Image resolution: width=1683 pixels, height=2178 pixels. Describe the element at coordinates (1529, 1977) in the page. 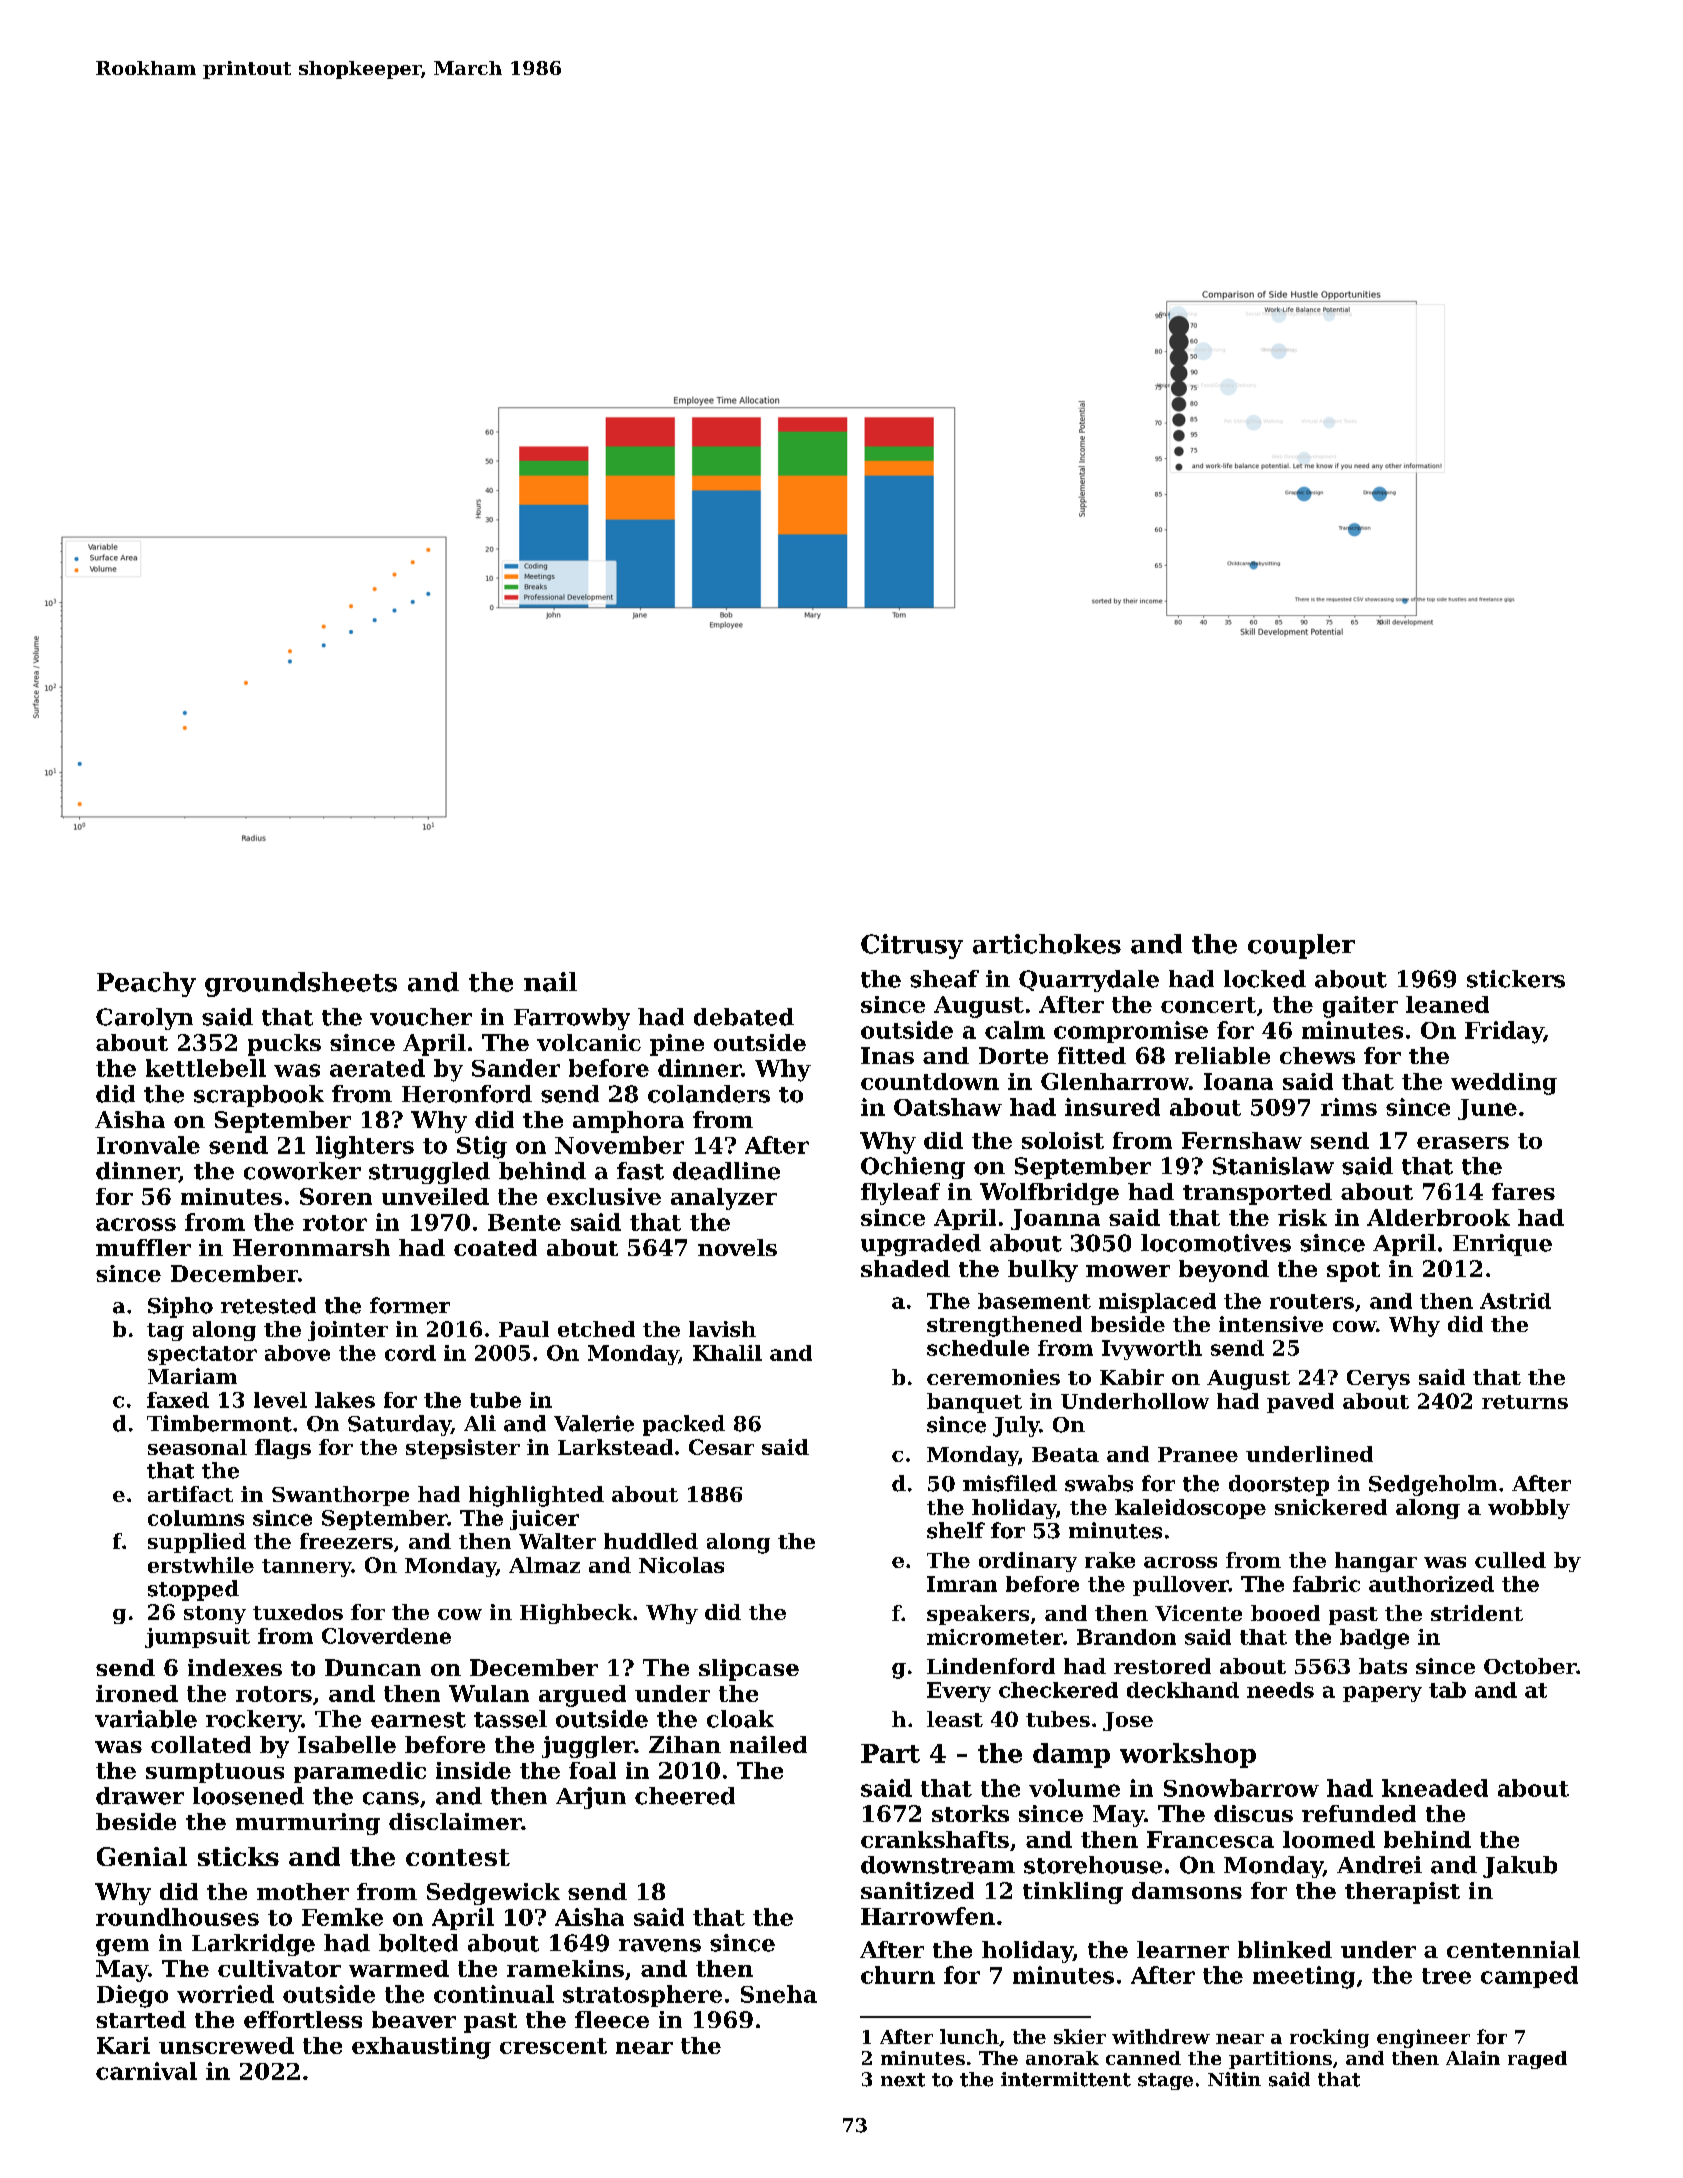

I see `camped` at that location.
